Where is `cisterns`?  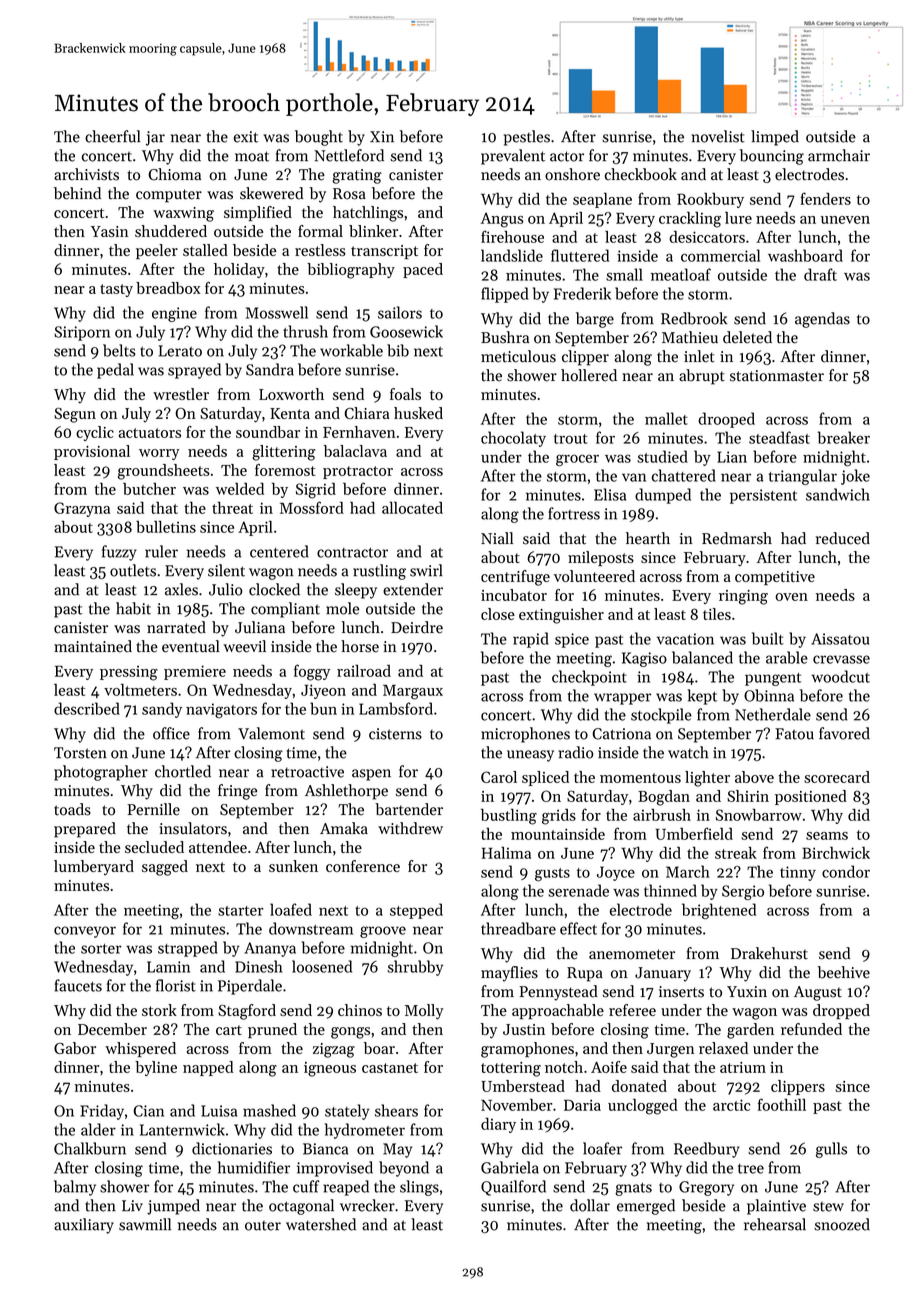 cisterns is located at coordinates (395, 734).
